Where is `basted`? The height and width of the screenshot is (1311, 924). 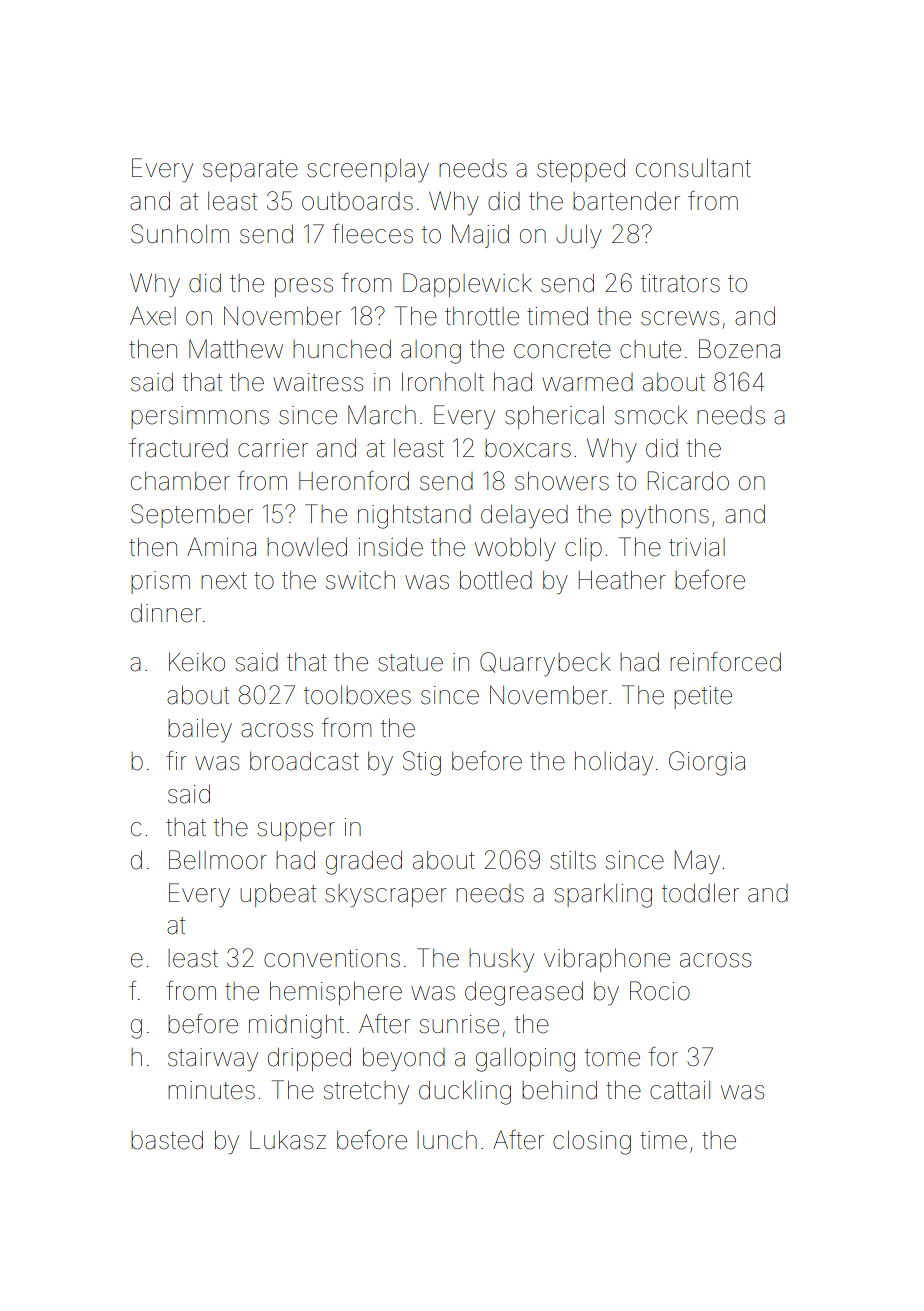
basted is located at coordinates (167, 1140).
